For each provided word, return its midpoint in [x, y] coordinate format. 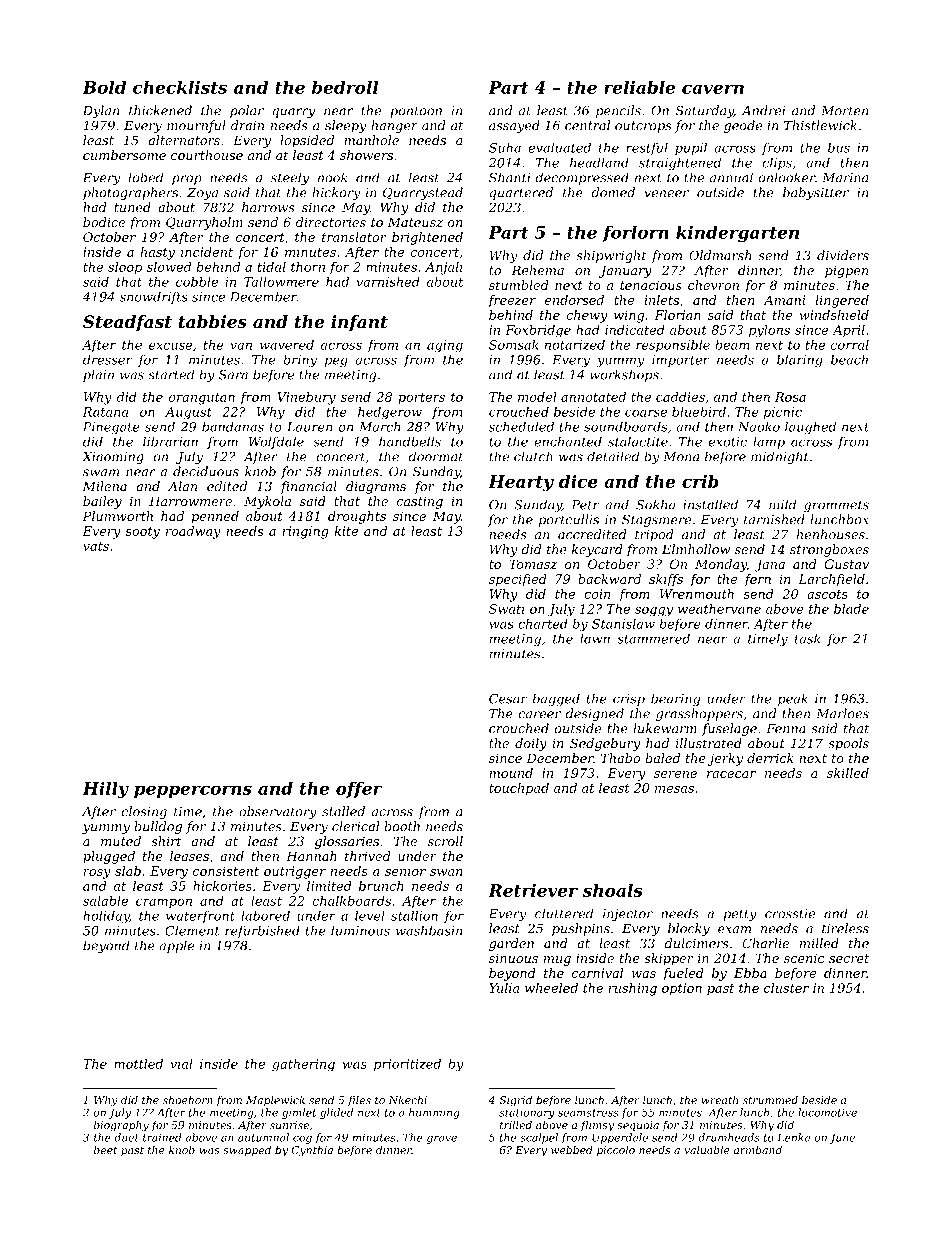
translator [354, 237]
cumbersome [124, 155]
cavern [713, 89]
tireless [845, 928]
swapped [247, 1151]
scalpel [539, 1138]
